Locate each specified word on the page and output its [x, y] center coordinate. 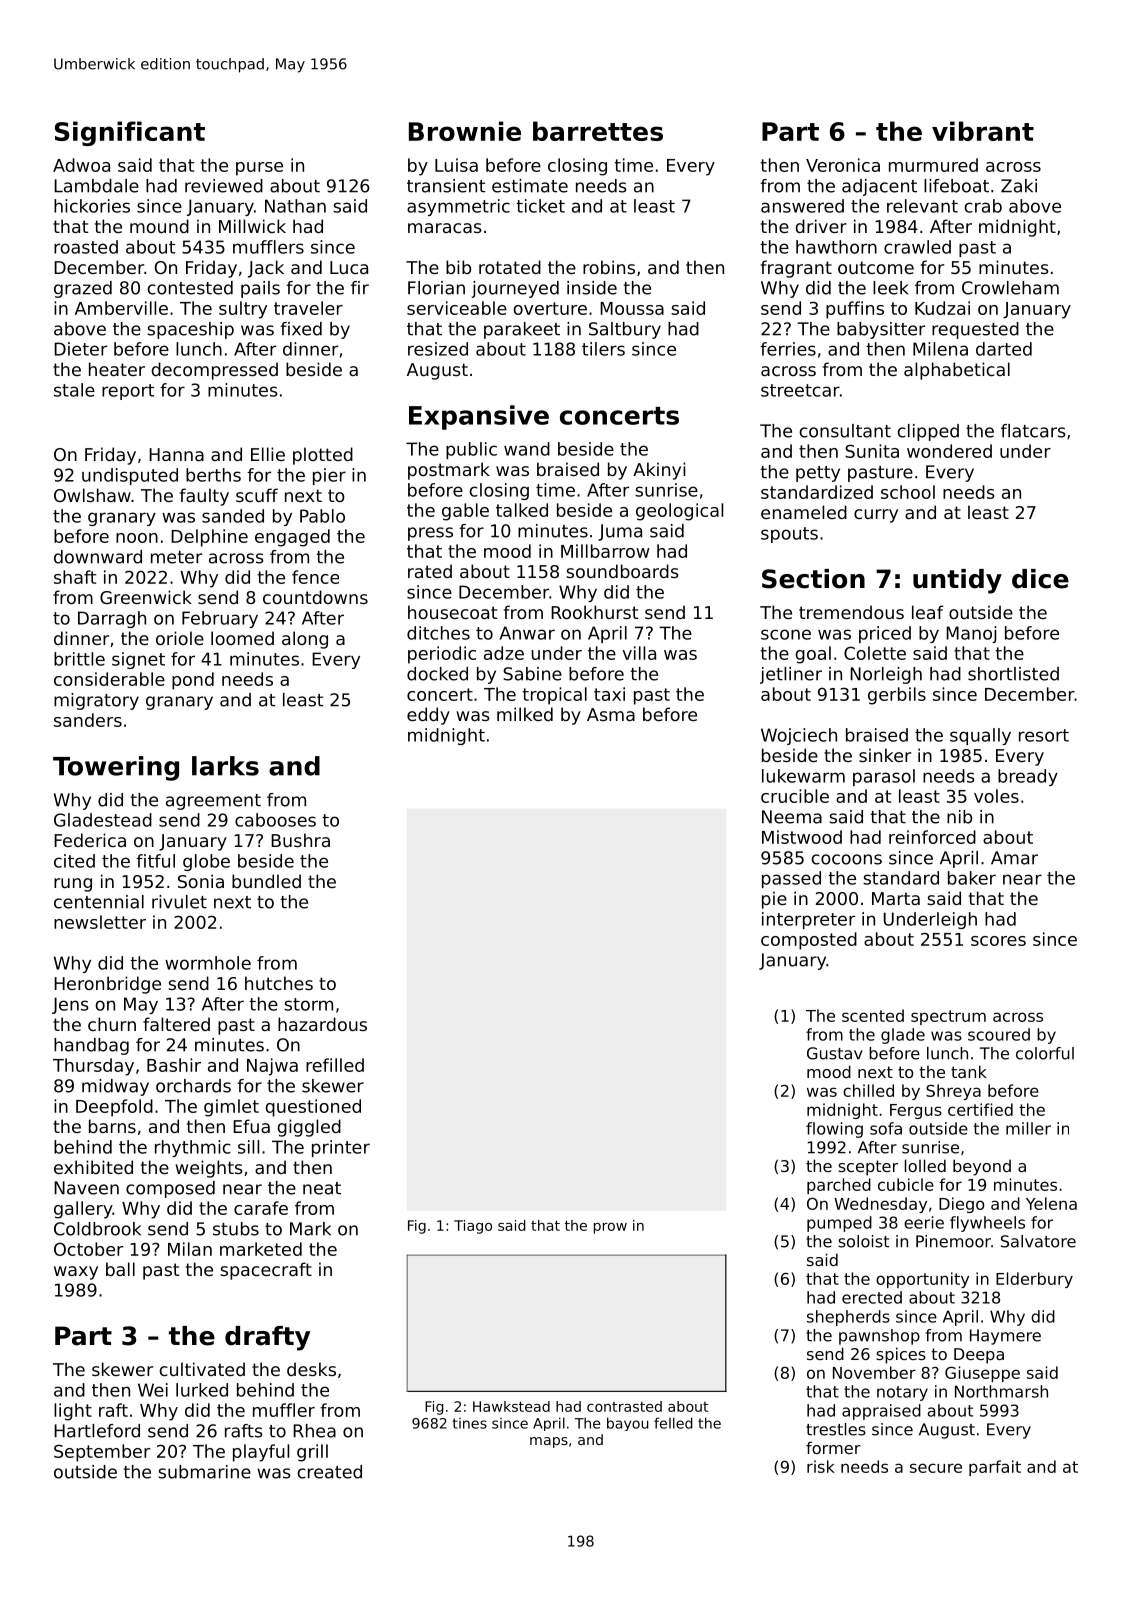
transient [446, 186]
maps [549, 1442]
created [329, 1472]
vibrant [983, 131]
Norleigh [886, 675]
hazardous [322, 1024]
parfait [995, 1468]
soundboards [622, 571]
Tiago [473, 1227]
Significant [130, 133]
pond [193, 681]
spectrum [948, 1017]
